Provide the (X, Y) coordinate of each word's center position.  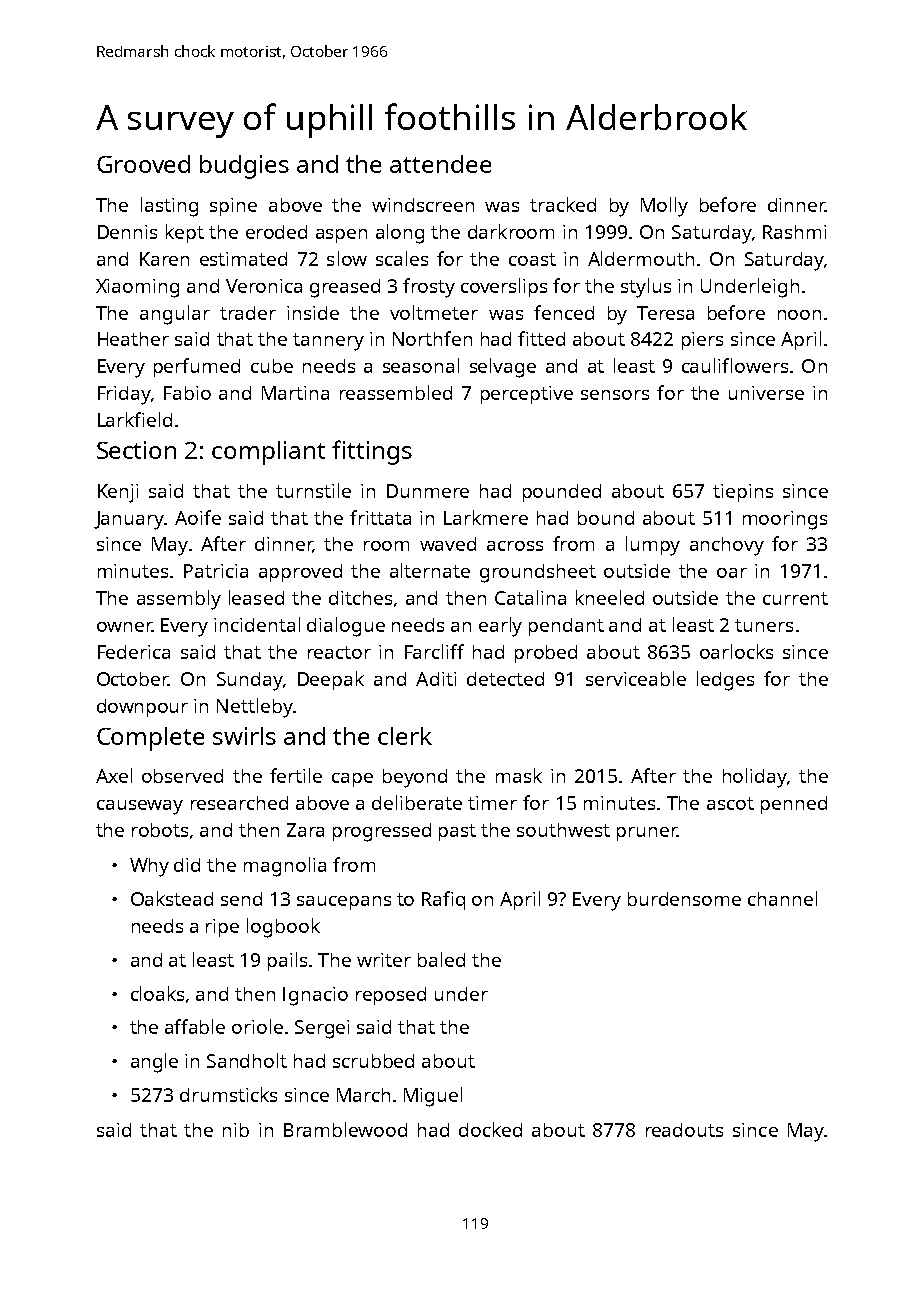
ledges (725, 681)
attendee (440, 164)
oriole (257, 1026)
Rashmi (794, 232)
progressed (382, 832)
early (500, 627)
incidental (257, 624)
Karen (164, 259)
